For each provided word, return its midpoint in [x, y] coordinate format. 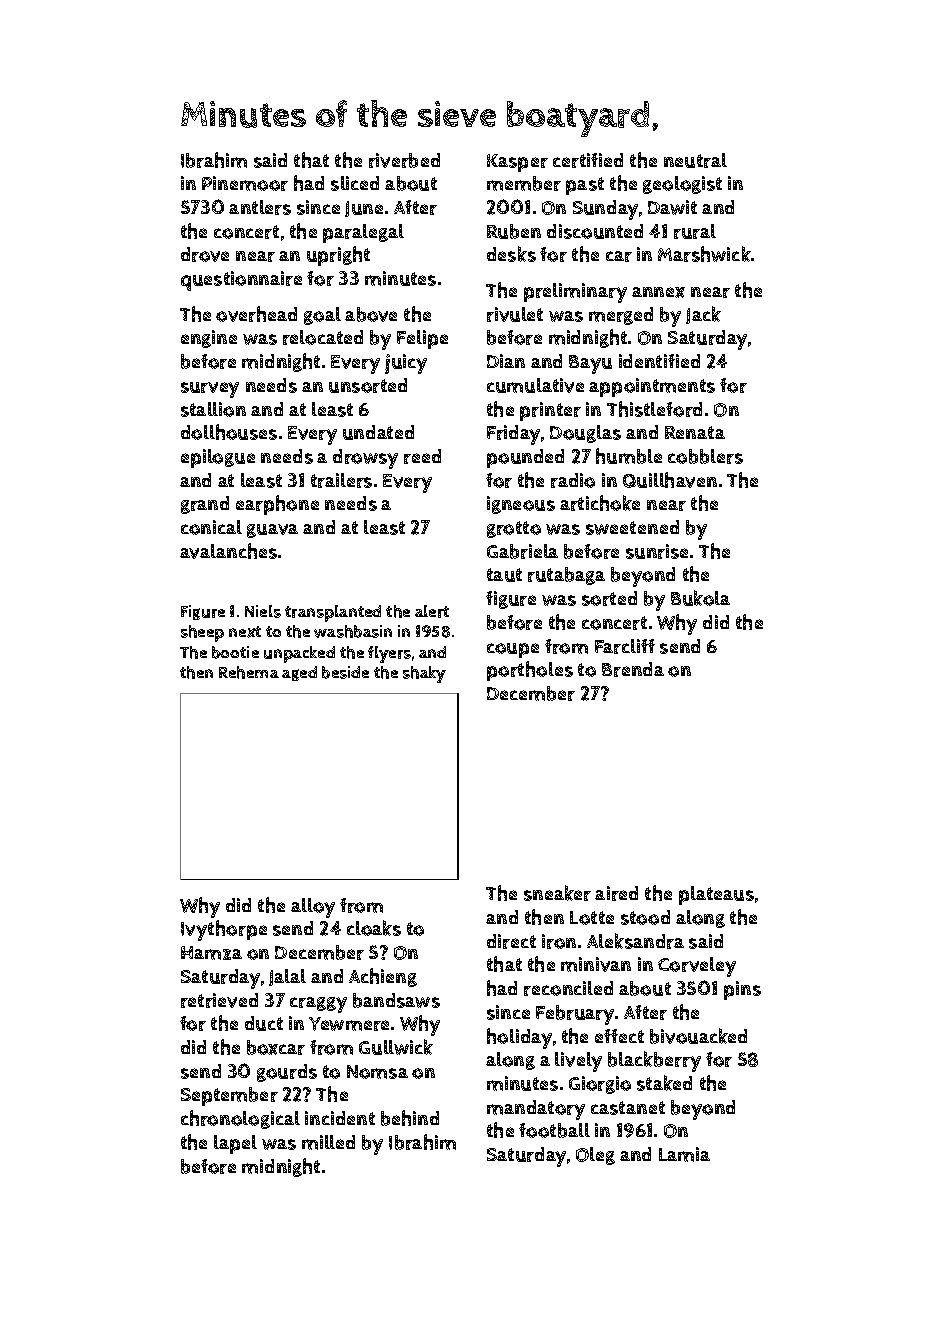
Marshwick [704, 254]
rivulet [515, 314]
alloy [313, 908]
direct [511, 941]
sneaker [557, 893]
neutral [695, 160]
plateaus [716, 895]
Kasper [517, 163]
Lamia [684, 1154]
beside [345, 672]
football [554, 1130]
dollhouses [229, 432]
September [229, 1096]
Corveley [697, 967]
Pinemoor [245, 183]
